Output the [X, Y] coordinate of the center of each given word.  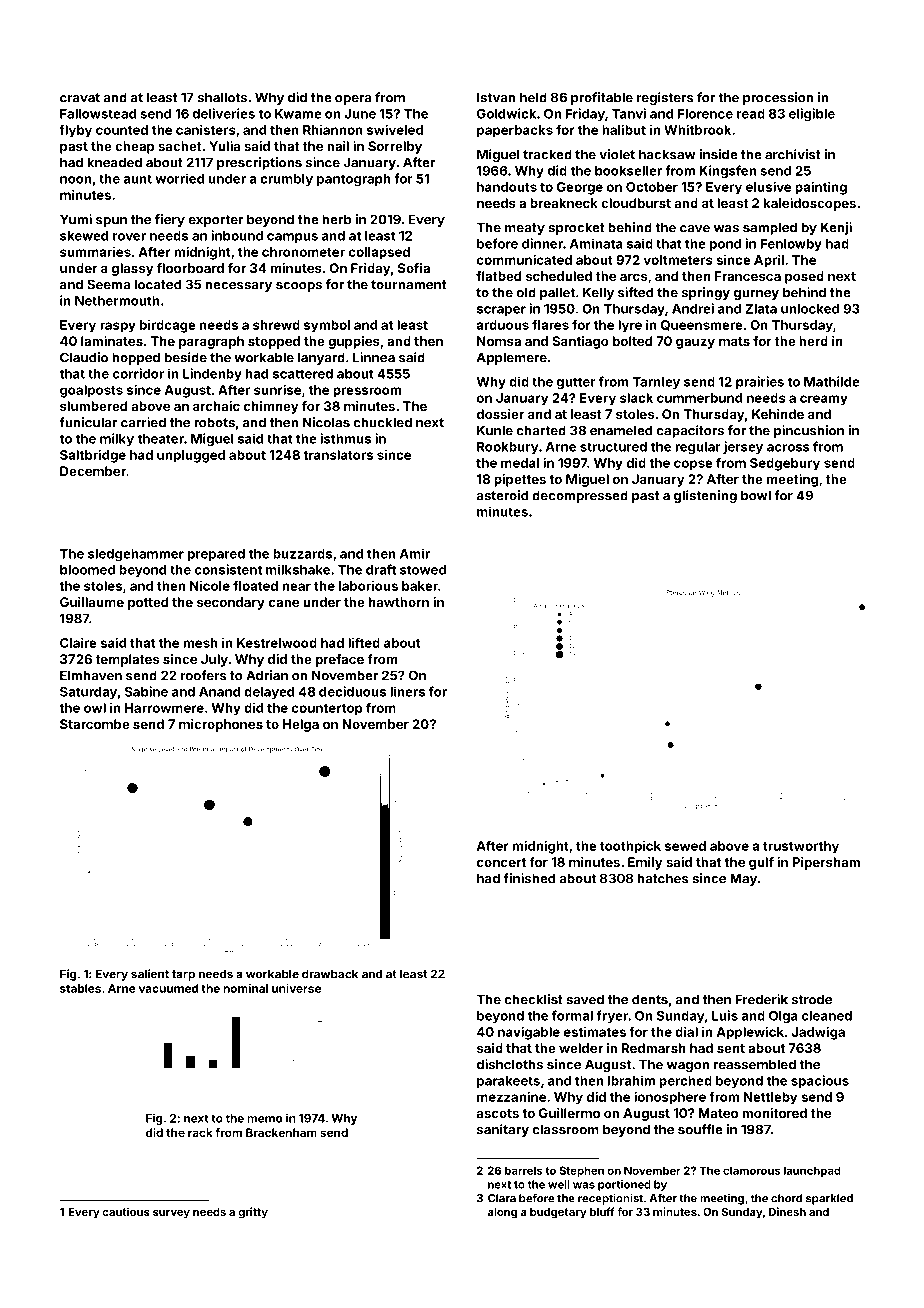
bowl [756, 495]
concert [501, 862]
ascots [498, 1113]
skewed [84, 236]
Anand [219, 692]
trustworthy [801, 847]
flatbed [498, 276]
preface [340, 660]
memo [264, 1119]
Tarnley [656, 383]
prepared [216, 555]
